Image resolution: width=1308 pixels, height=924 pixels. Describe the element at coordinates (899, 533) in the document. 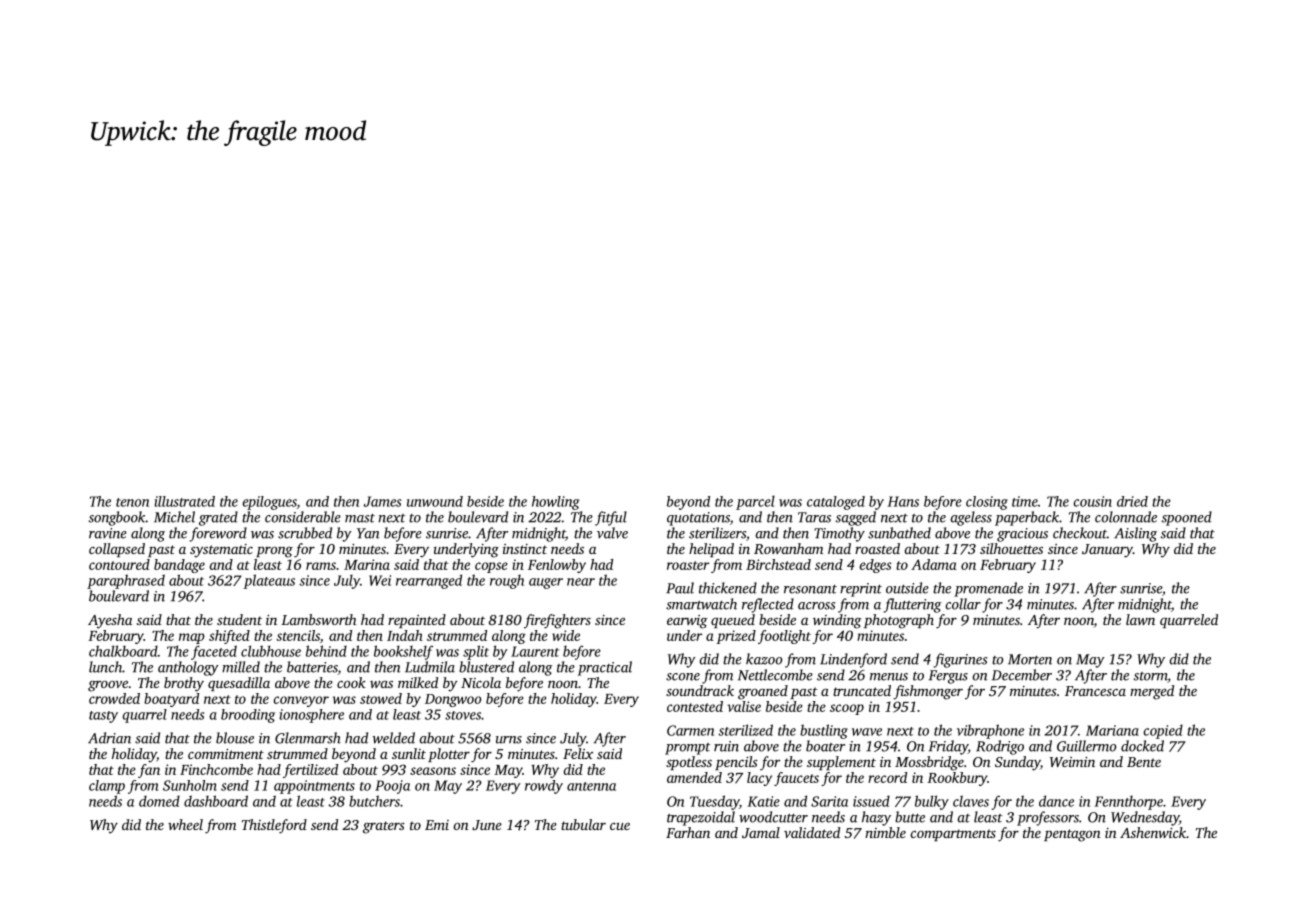

I see `sunbathed` at that location.
